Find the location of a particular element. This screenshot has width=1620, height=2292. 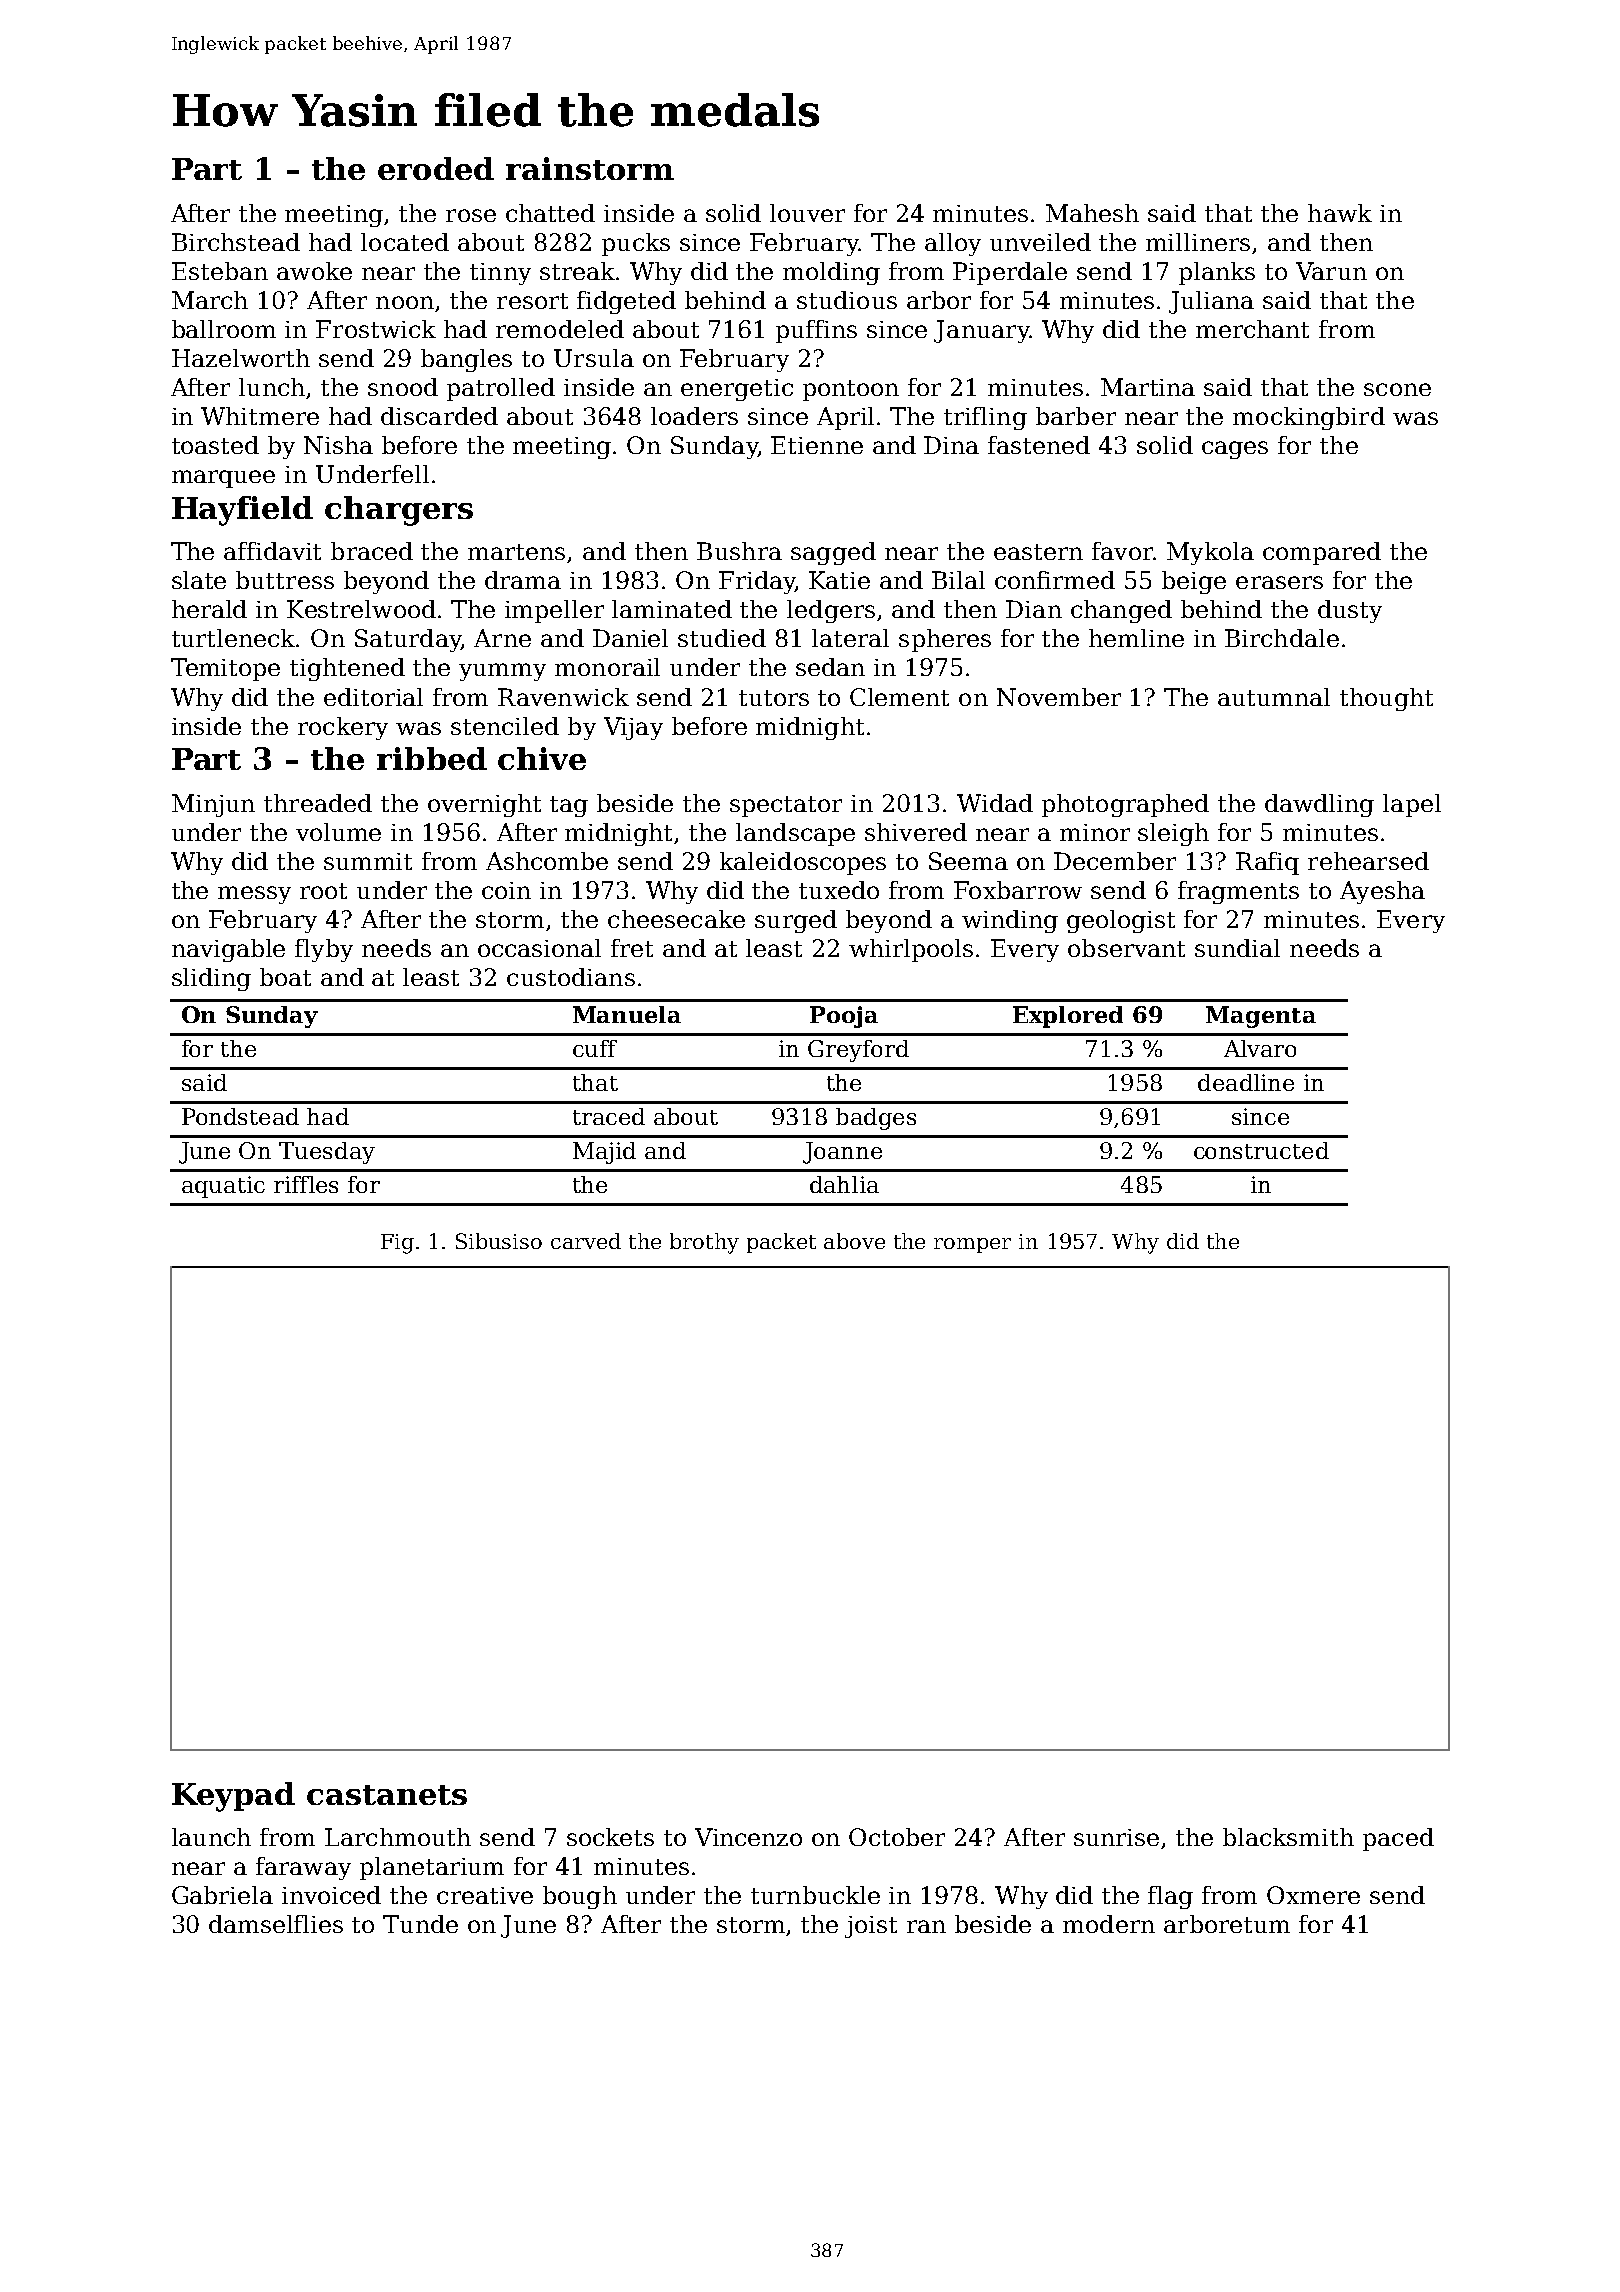

launch is located at coordinates (211, 1837).
